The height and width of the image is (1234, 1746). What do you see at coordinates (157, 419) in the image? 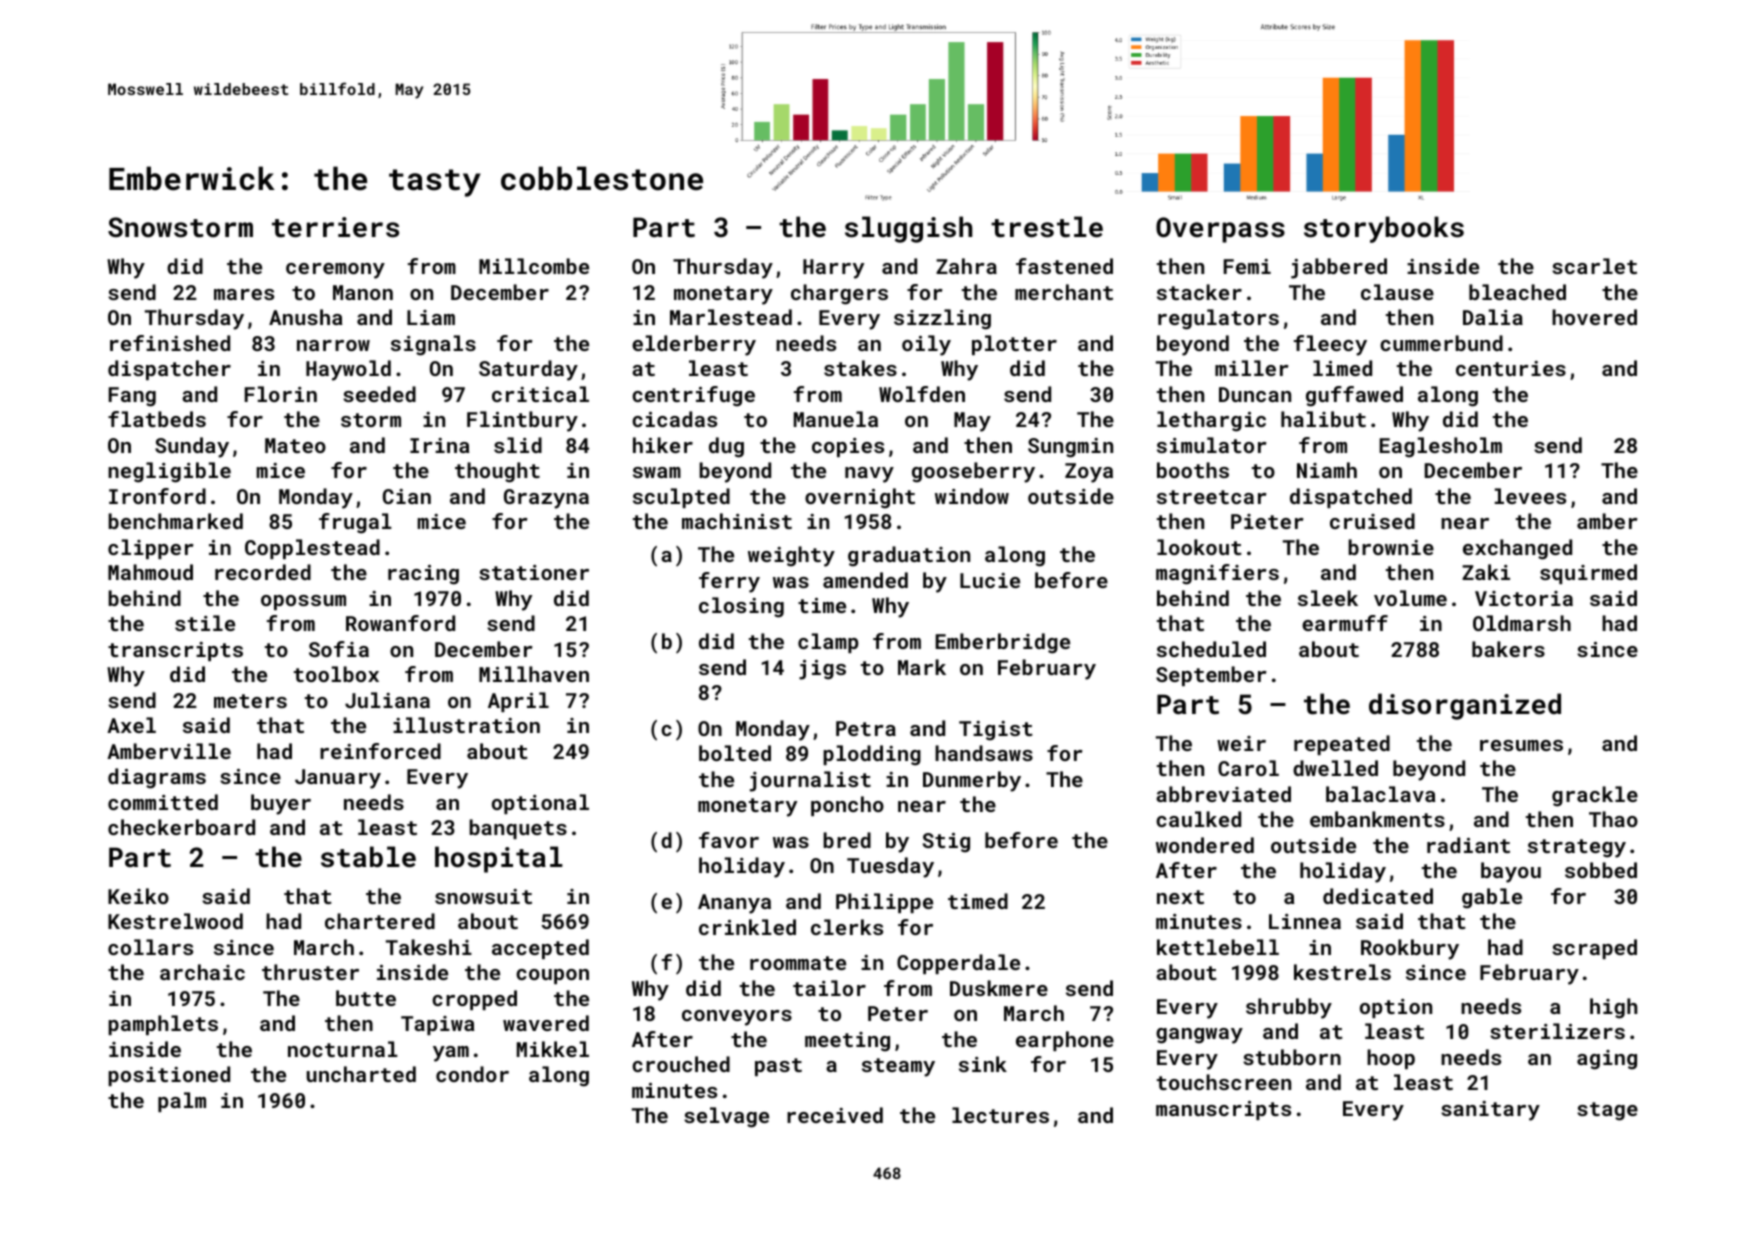
I see `flatbeds` at bounding box center [157, 419].
